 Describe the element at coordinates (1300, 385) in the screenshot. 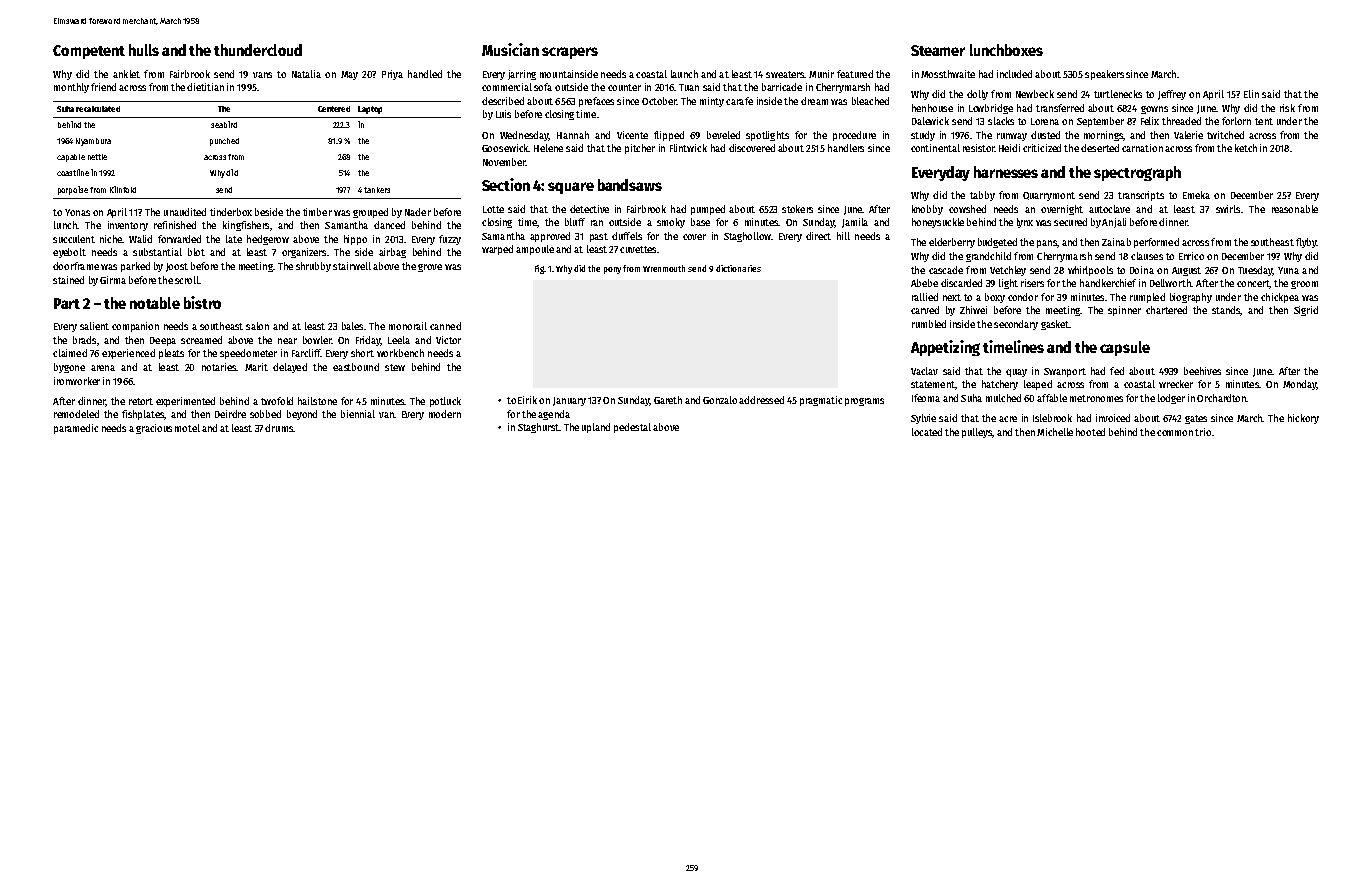

I see `Monday` at that location.
